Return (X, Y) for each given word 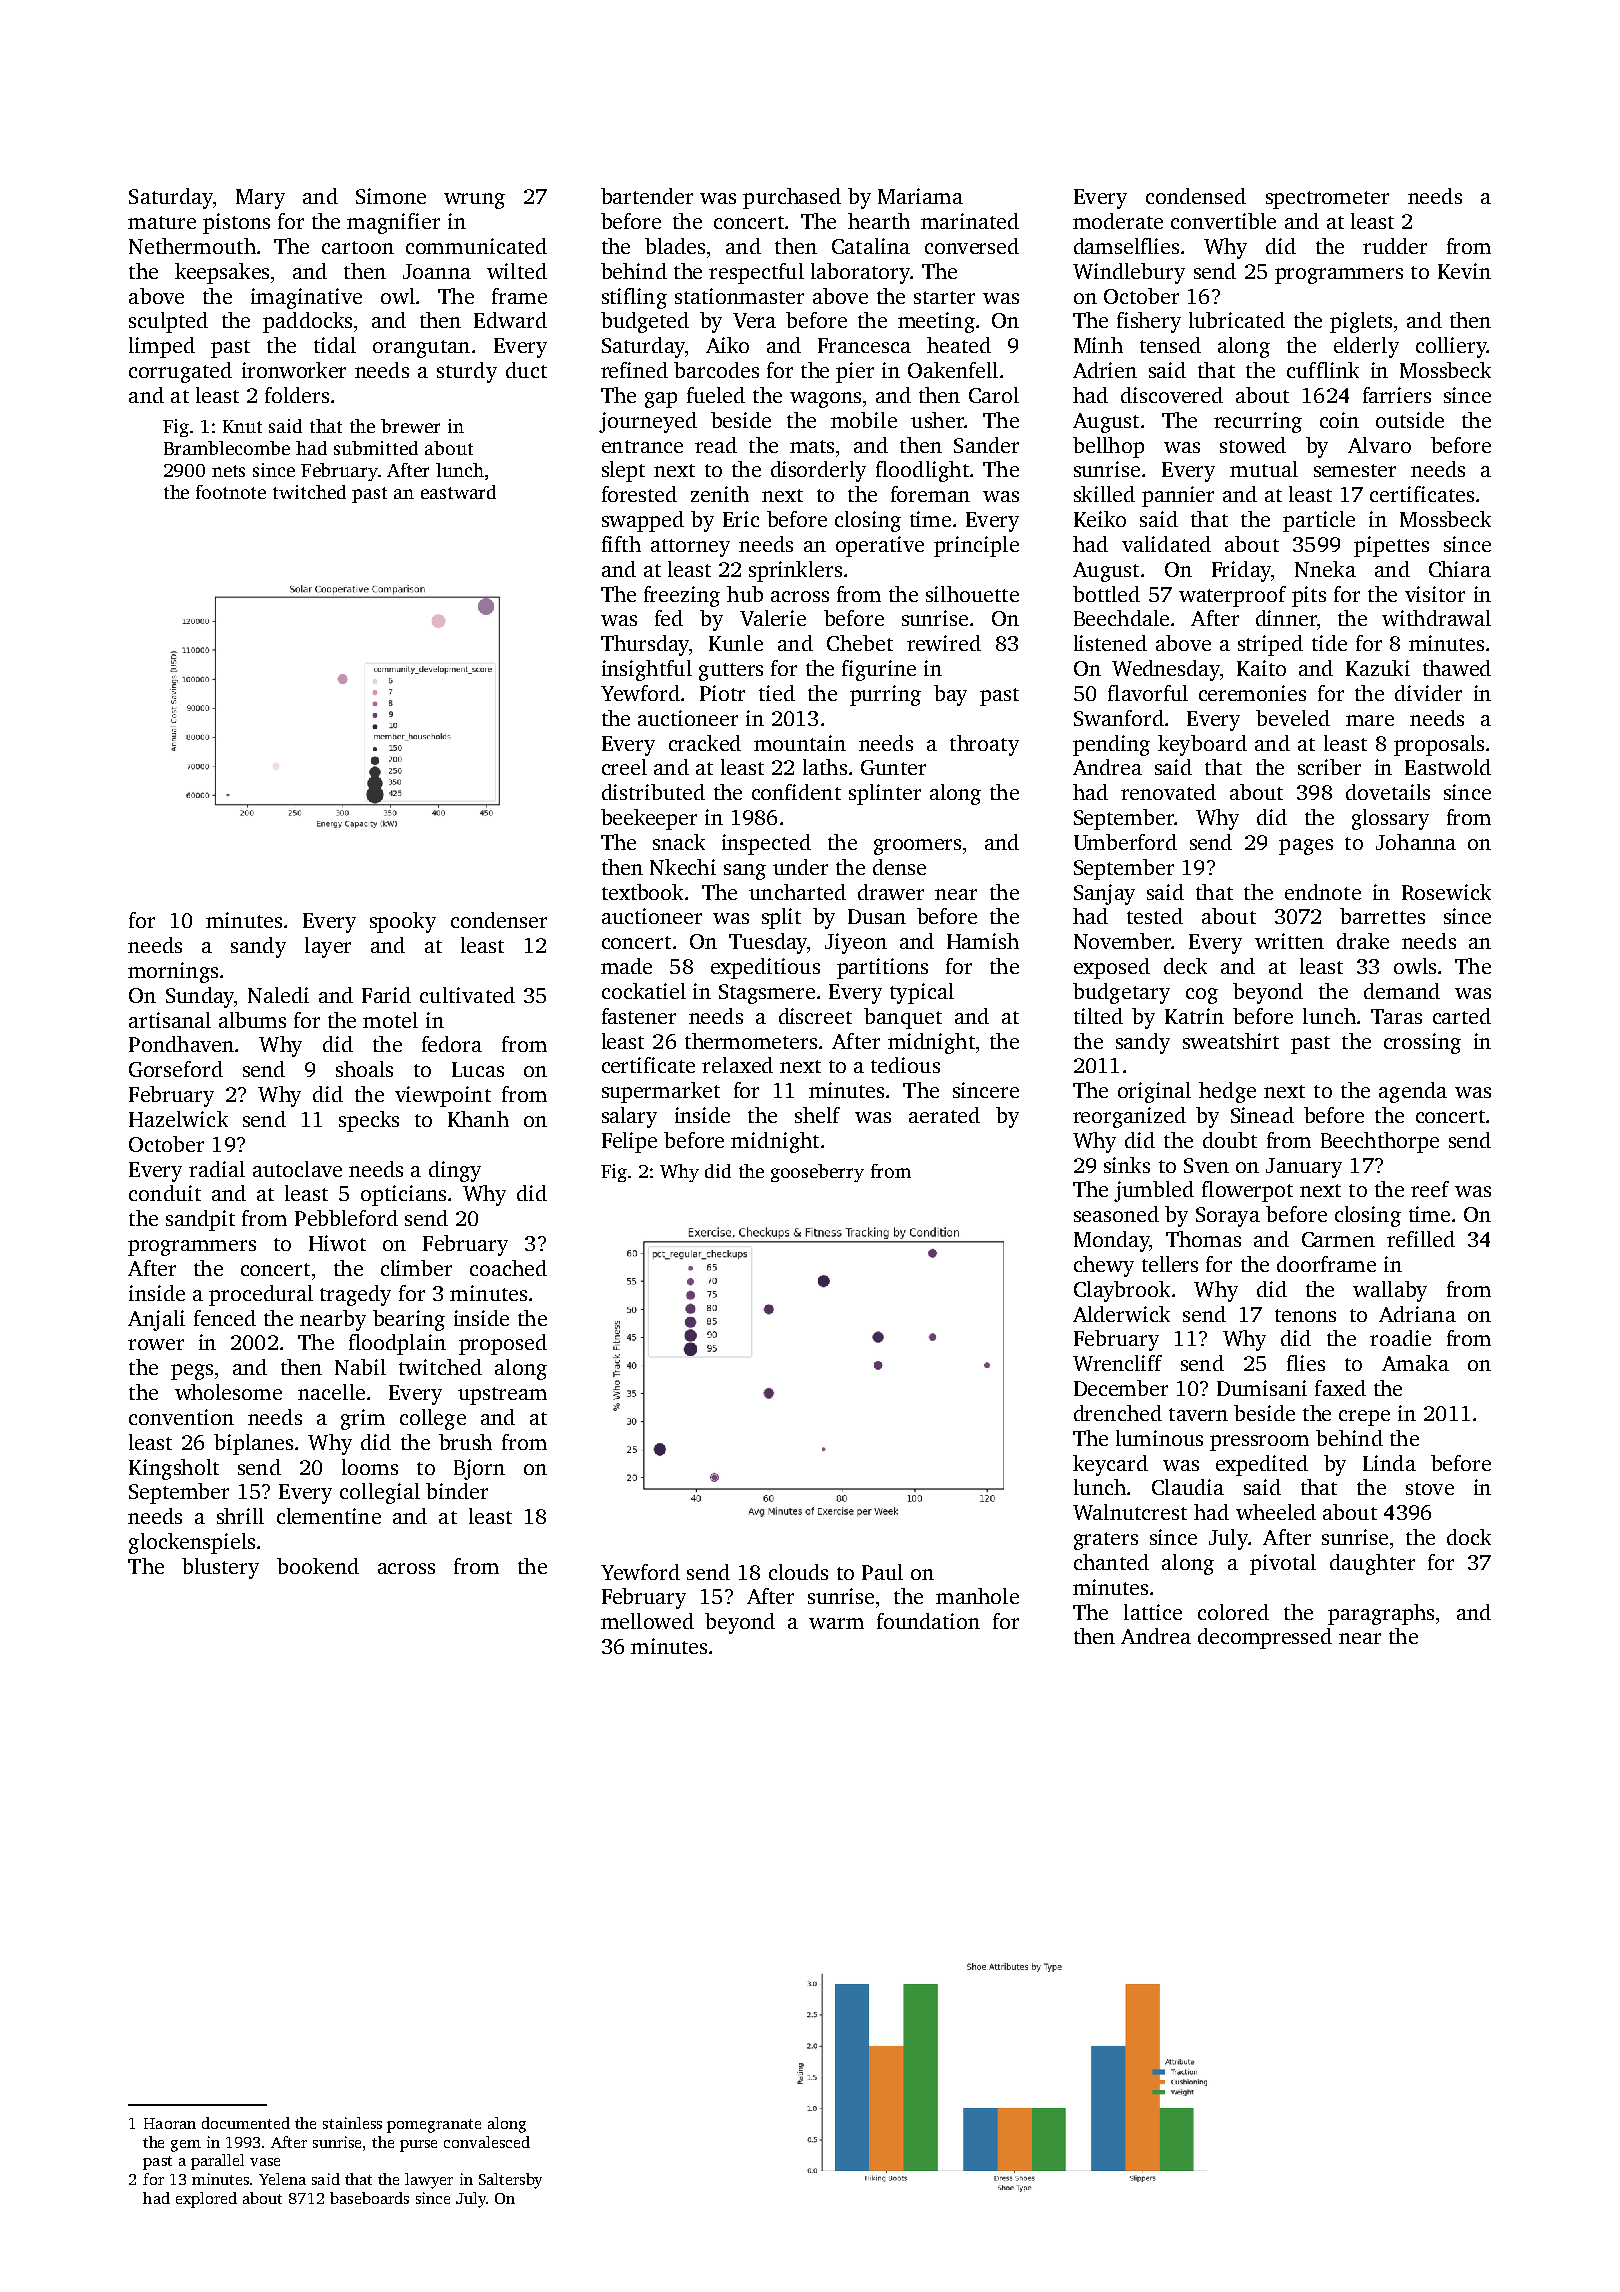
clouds (798, 1572)
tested (1155, 916)
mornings (173, 972)
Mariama (920, 196)
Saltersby (510, 2181)
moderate (1118, 221)
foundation (928, 1621)
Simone (391, 196)
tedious (905, 1065)
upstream (502, 1396)
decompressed (1265, 1638)
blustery (220, 1568)
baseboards (369, 2198)
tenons (1305, 1315)
